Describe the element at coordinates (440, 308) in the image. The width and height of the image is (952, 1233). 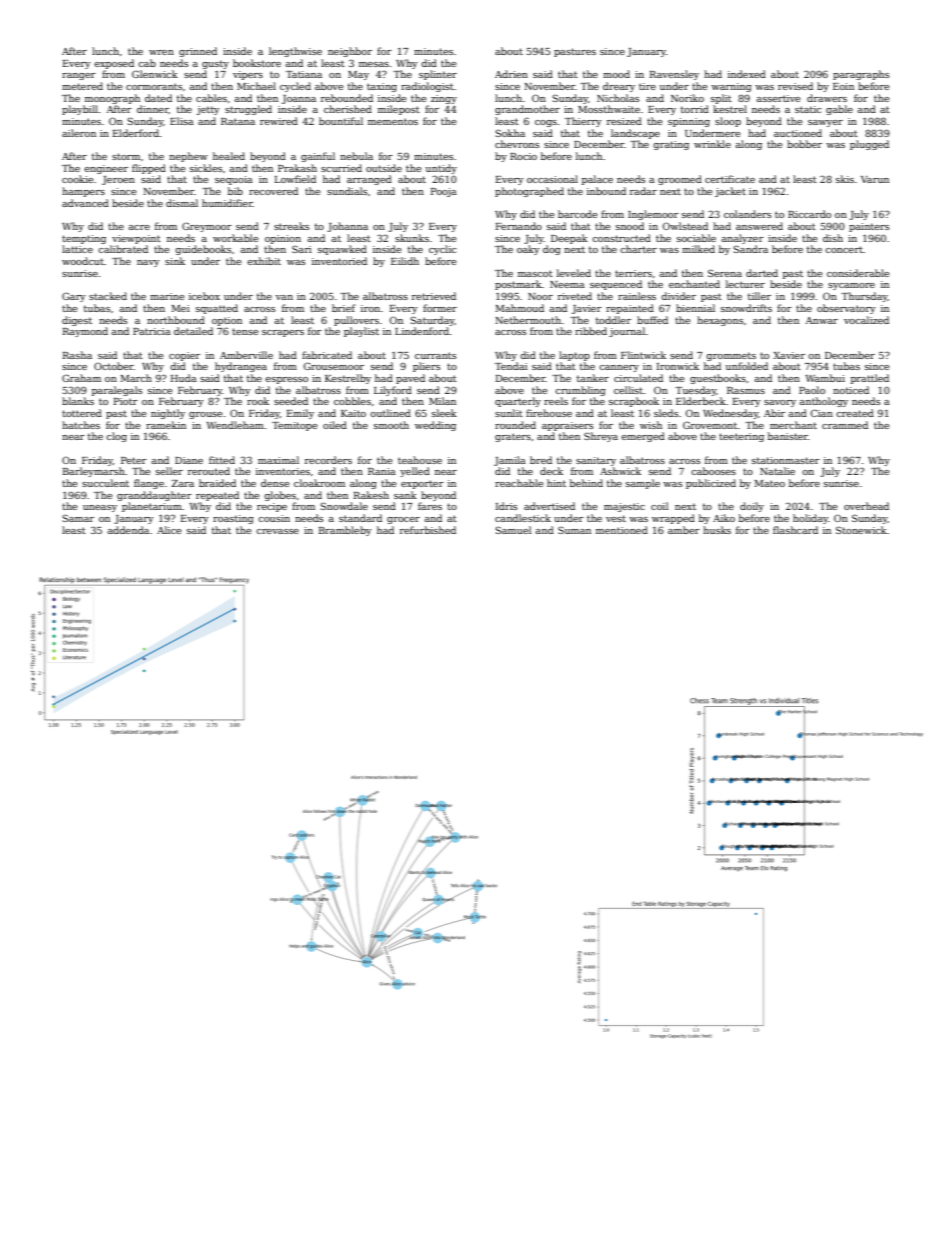
I see `former` at that location.
